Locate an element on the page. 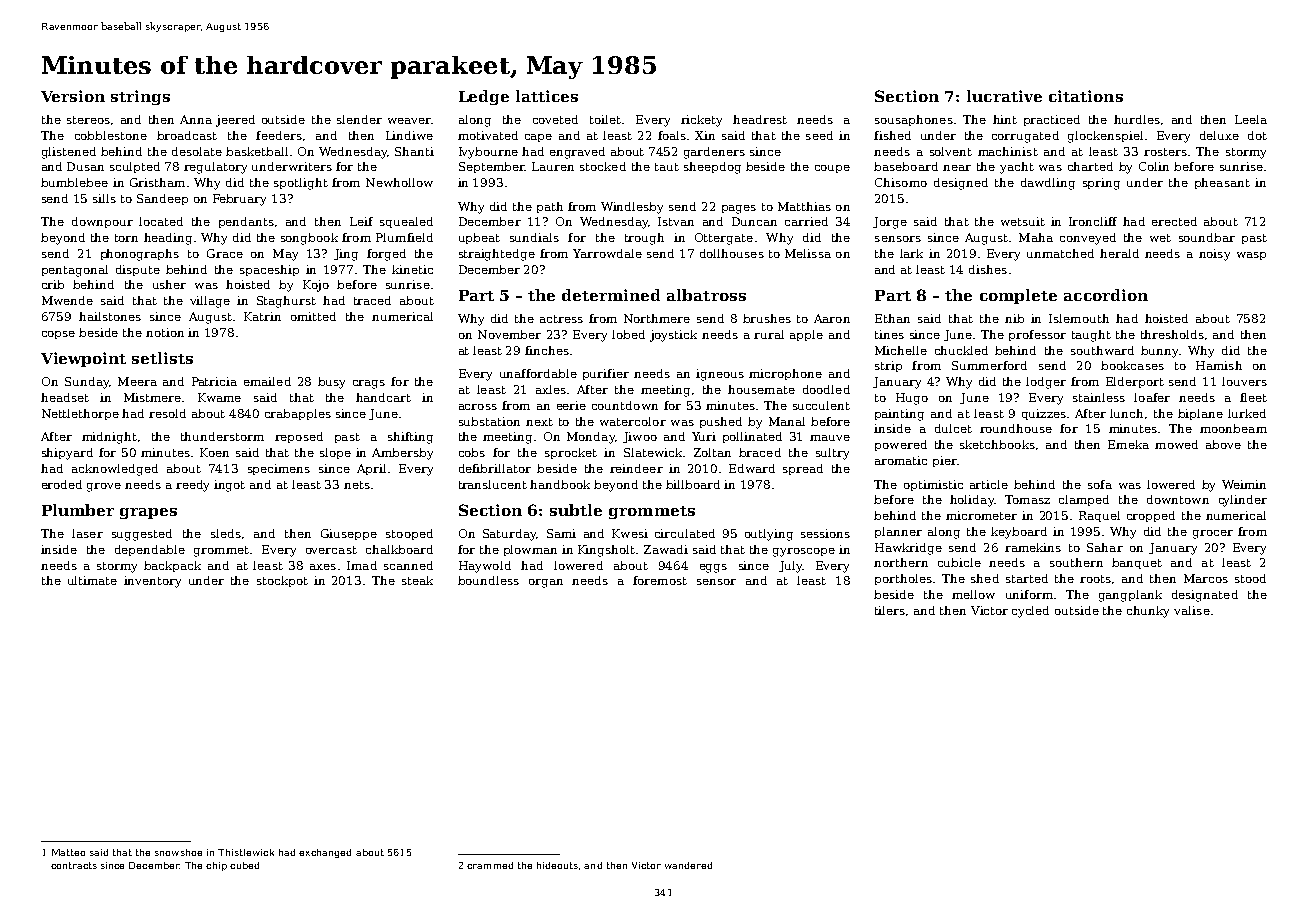  wandered is located at coordinates (688, 865).
